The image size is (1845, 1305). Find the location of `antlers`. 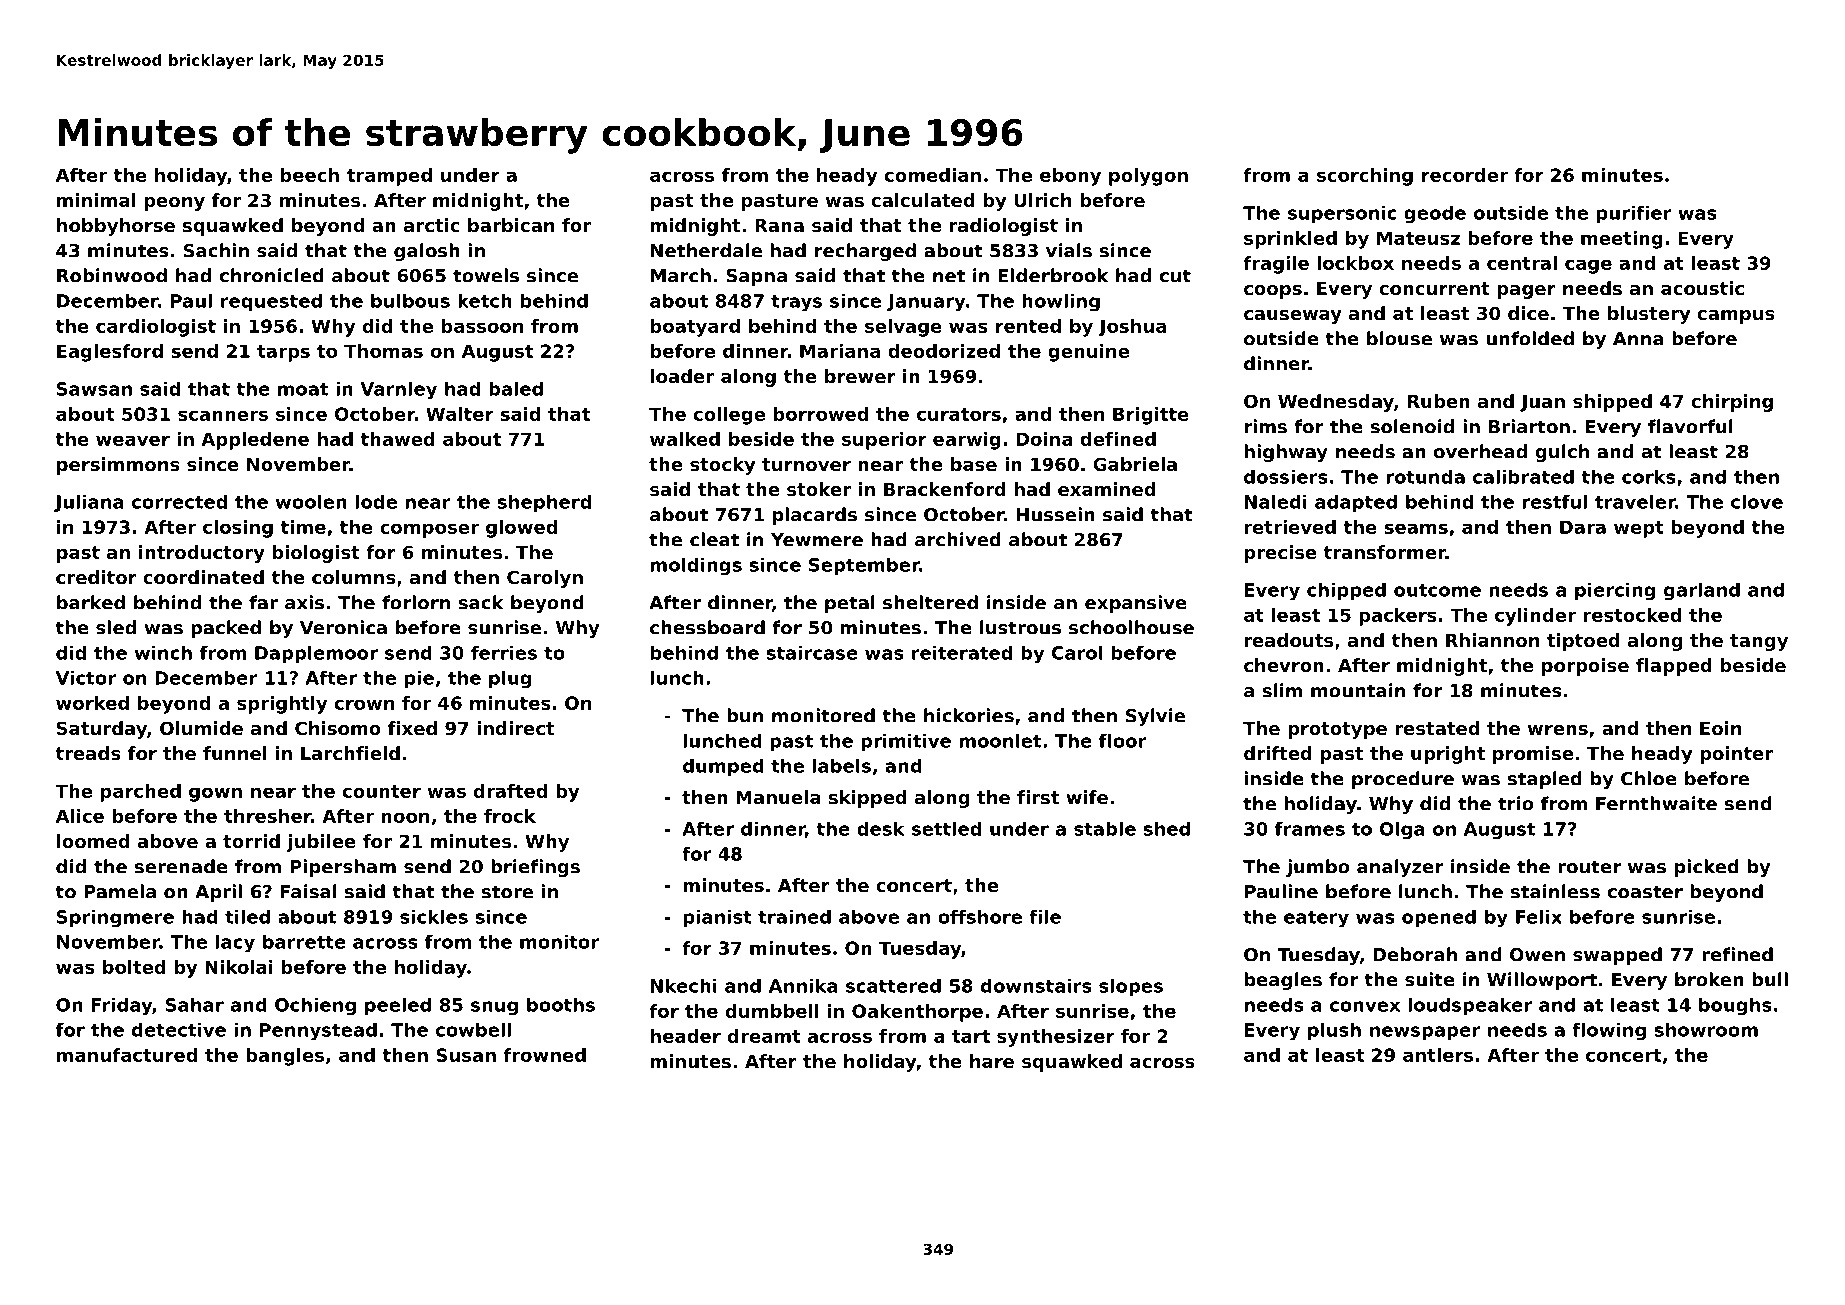

antlers is located at coordinates (1438, 1055).
